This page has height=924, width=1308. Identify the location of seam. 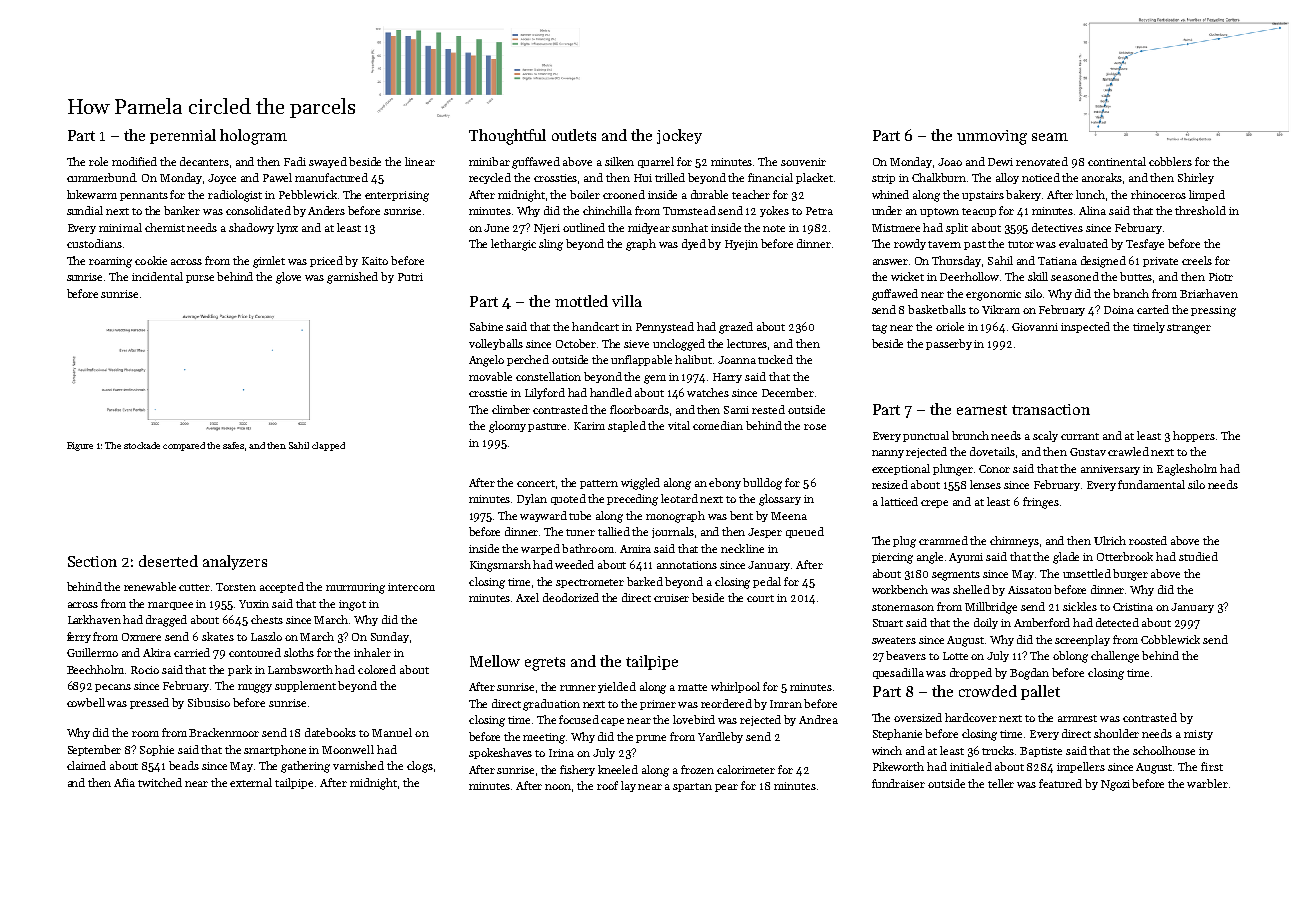
(1050, 137).
